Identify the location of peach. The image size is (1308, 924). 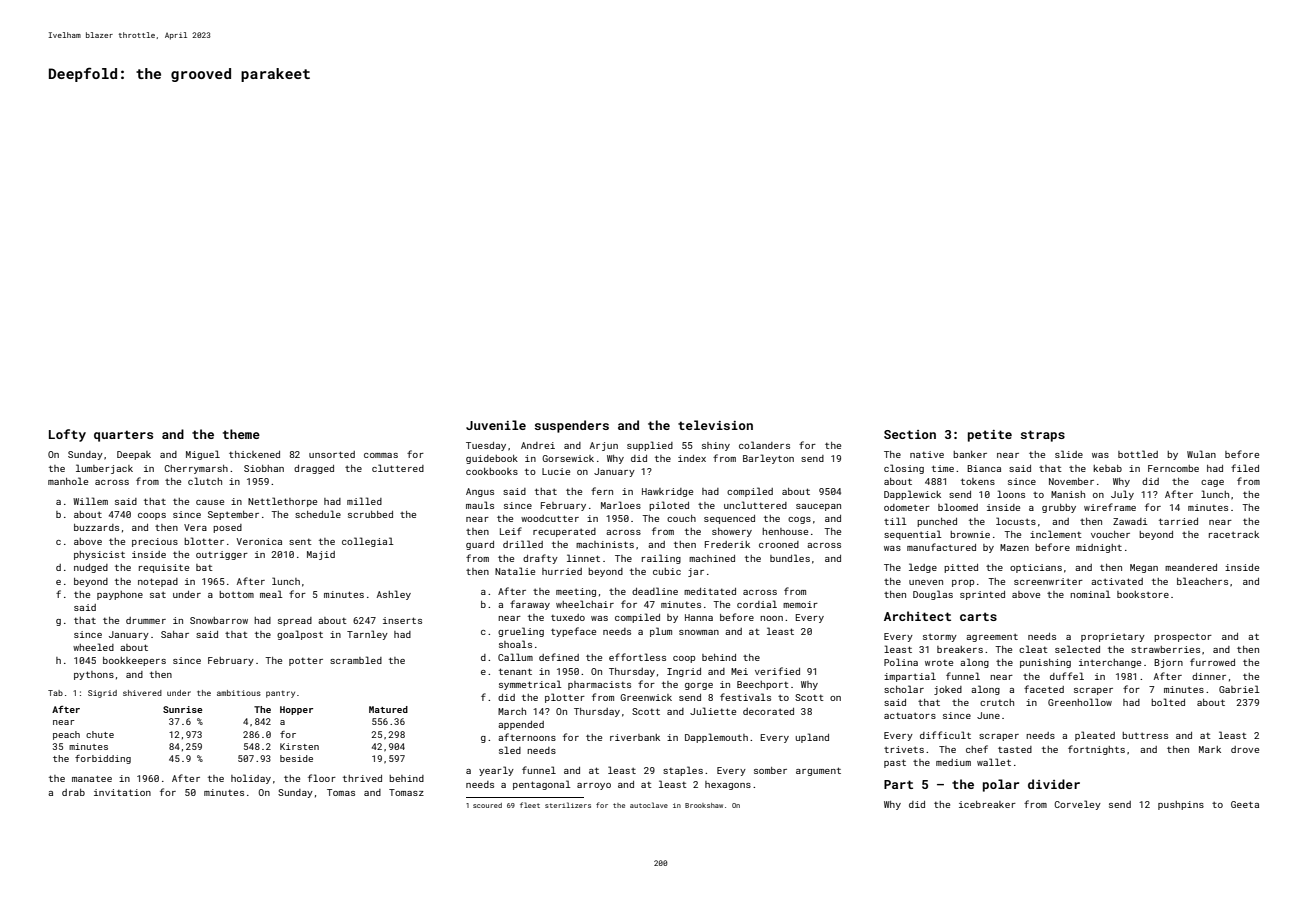
(66, 735).
